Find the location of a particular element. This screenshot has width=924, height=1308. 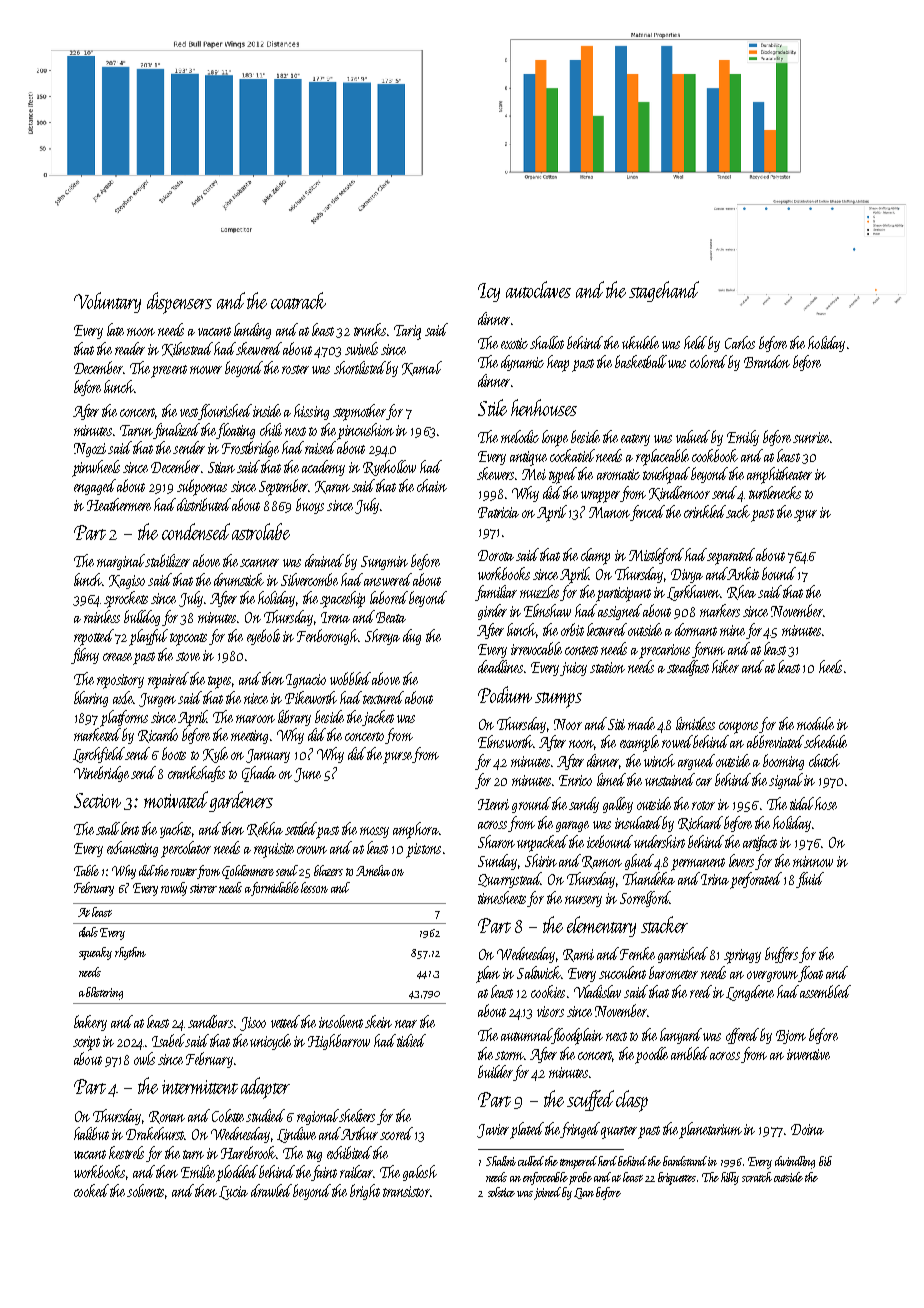

autoclaves is located at coordinates (538, 289).
